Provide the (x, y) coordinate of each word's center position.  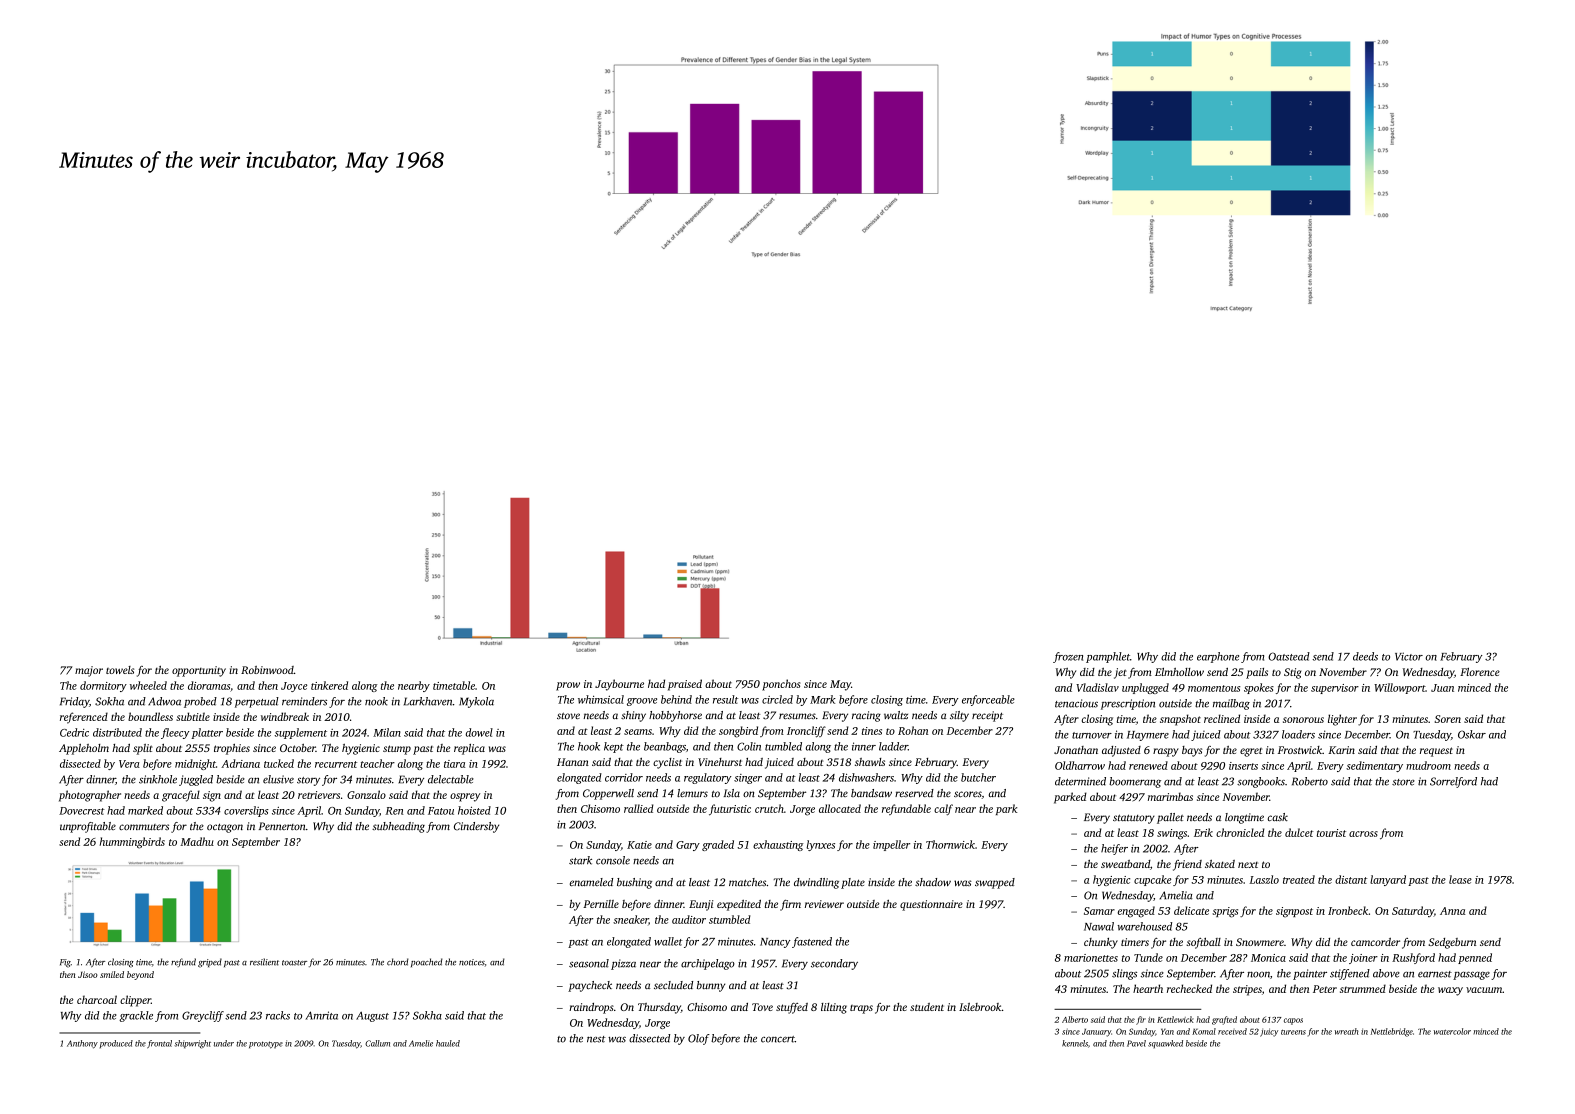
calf (943, 810)
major (89, 671)
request (1436, 752)
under (224, 1043)
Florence (1480, 672)
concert (778, 1039)
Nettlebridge (1392, 1032)
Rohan (913, 730)
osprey (465, 797)
